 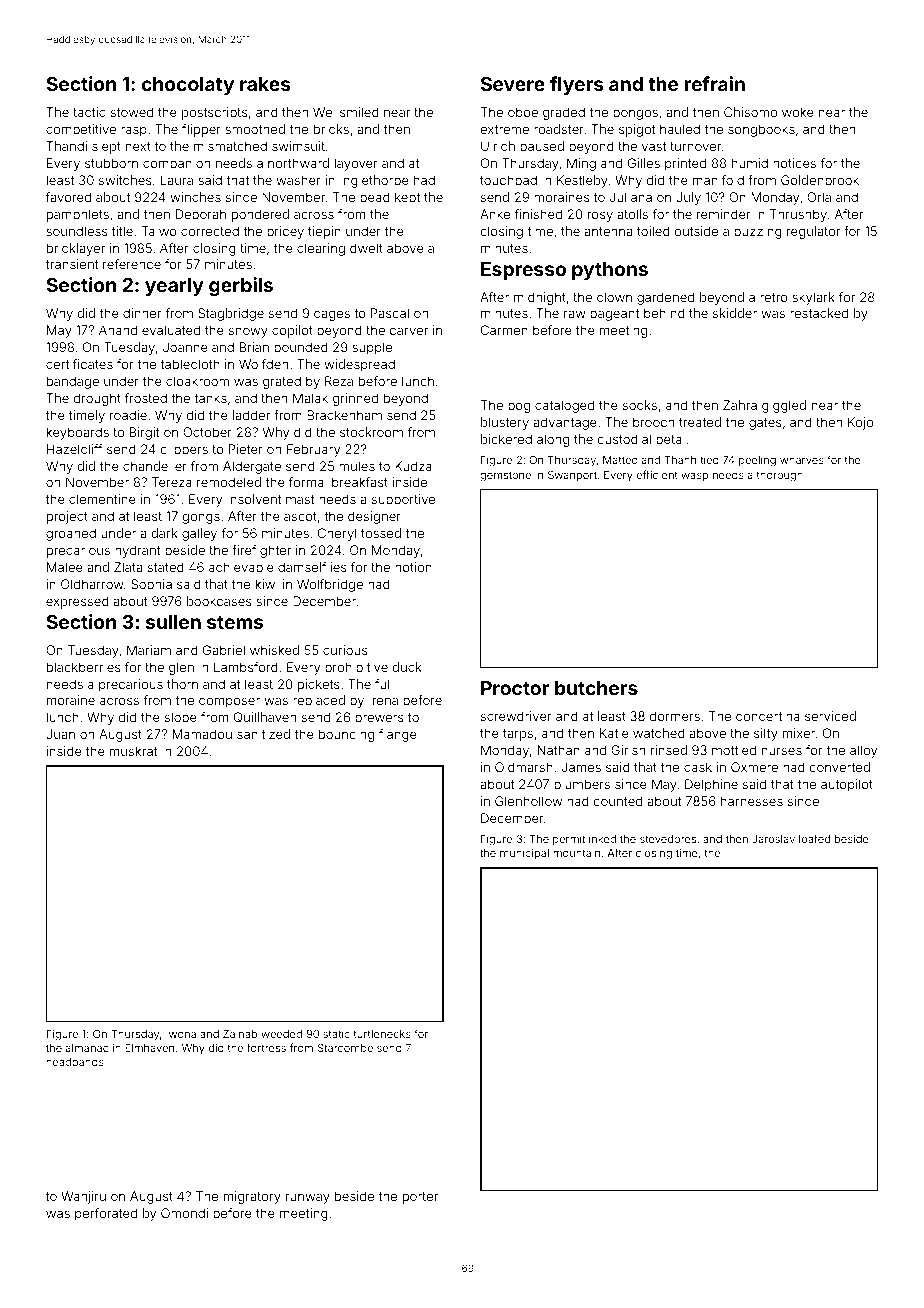 What do you see at coordinates (382, 1034) in the screenshot?
I see `turtlenecks` at bounding box center [382, 1034].
